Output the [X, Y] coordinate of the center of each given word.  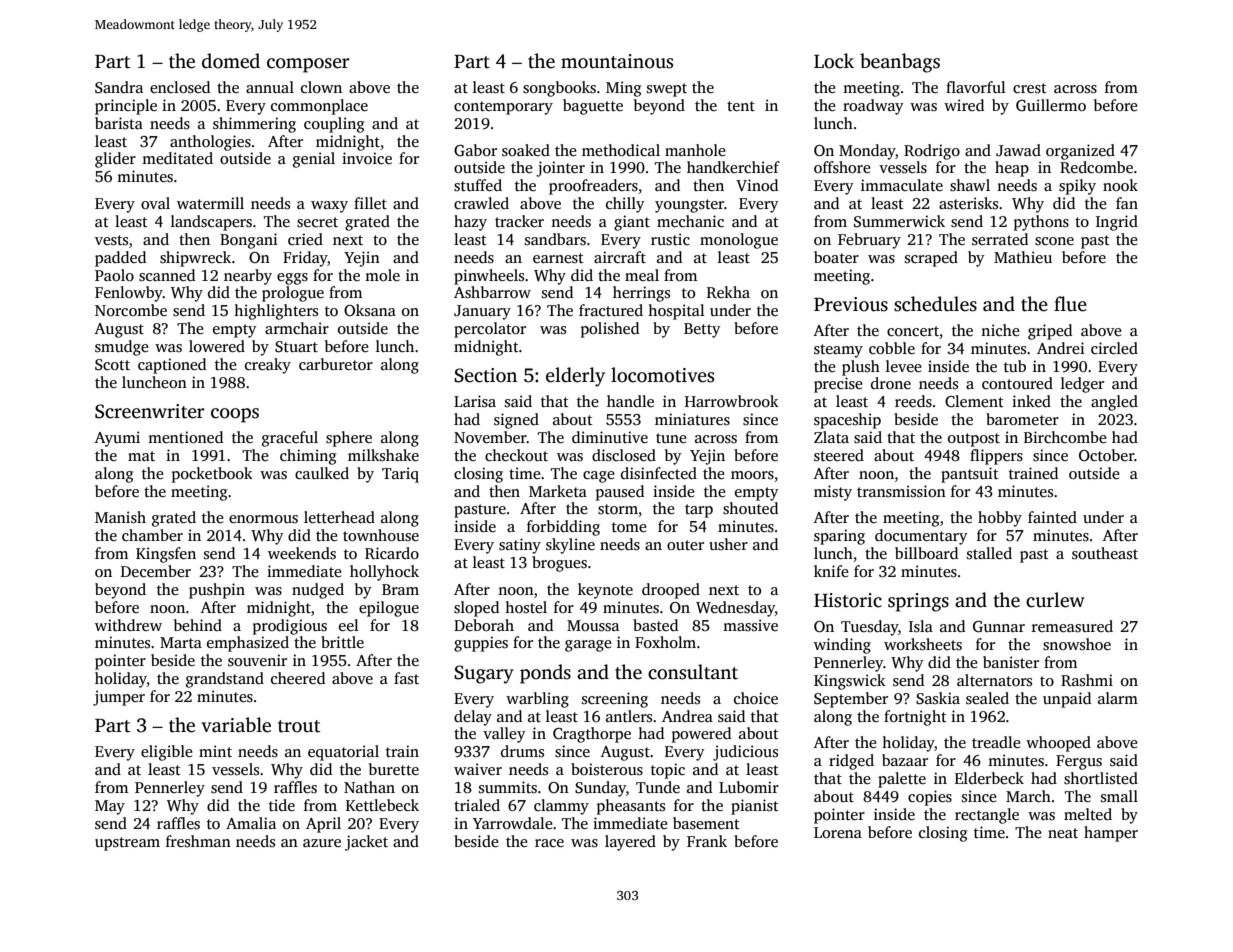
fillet [370, 203]
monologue [739, 241]
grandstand [225, 680]
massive [750, 625]
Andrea [687, 716]
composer [308, 65]
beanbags [900, 63]
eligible [167, 753]
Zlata [831, 437]
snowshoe [1077, 644]
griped [1050, 332]
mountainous [617, 61]
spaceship [847, 421]
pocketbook [212, 475]
